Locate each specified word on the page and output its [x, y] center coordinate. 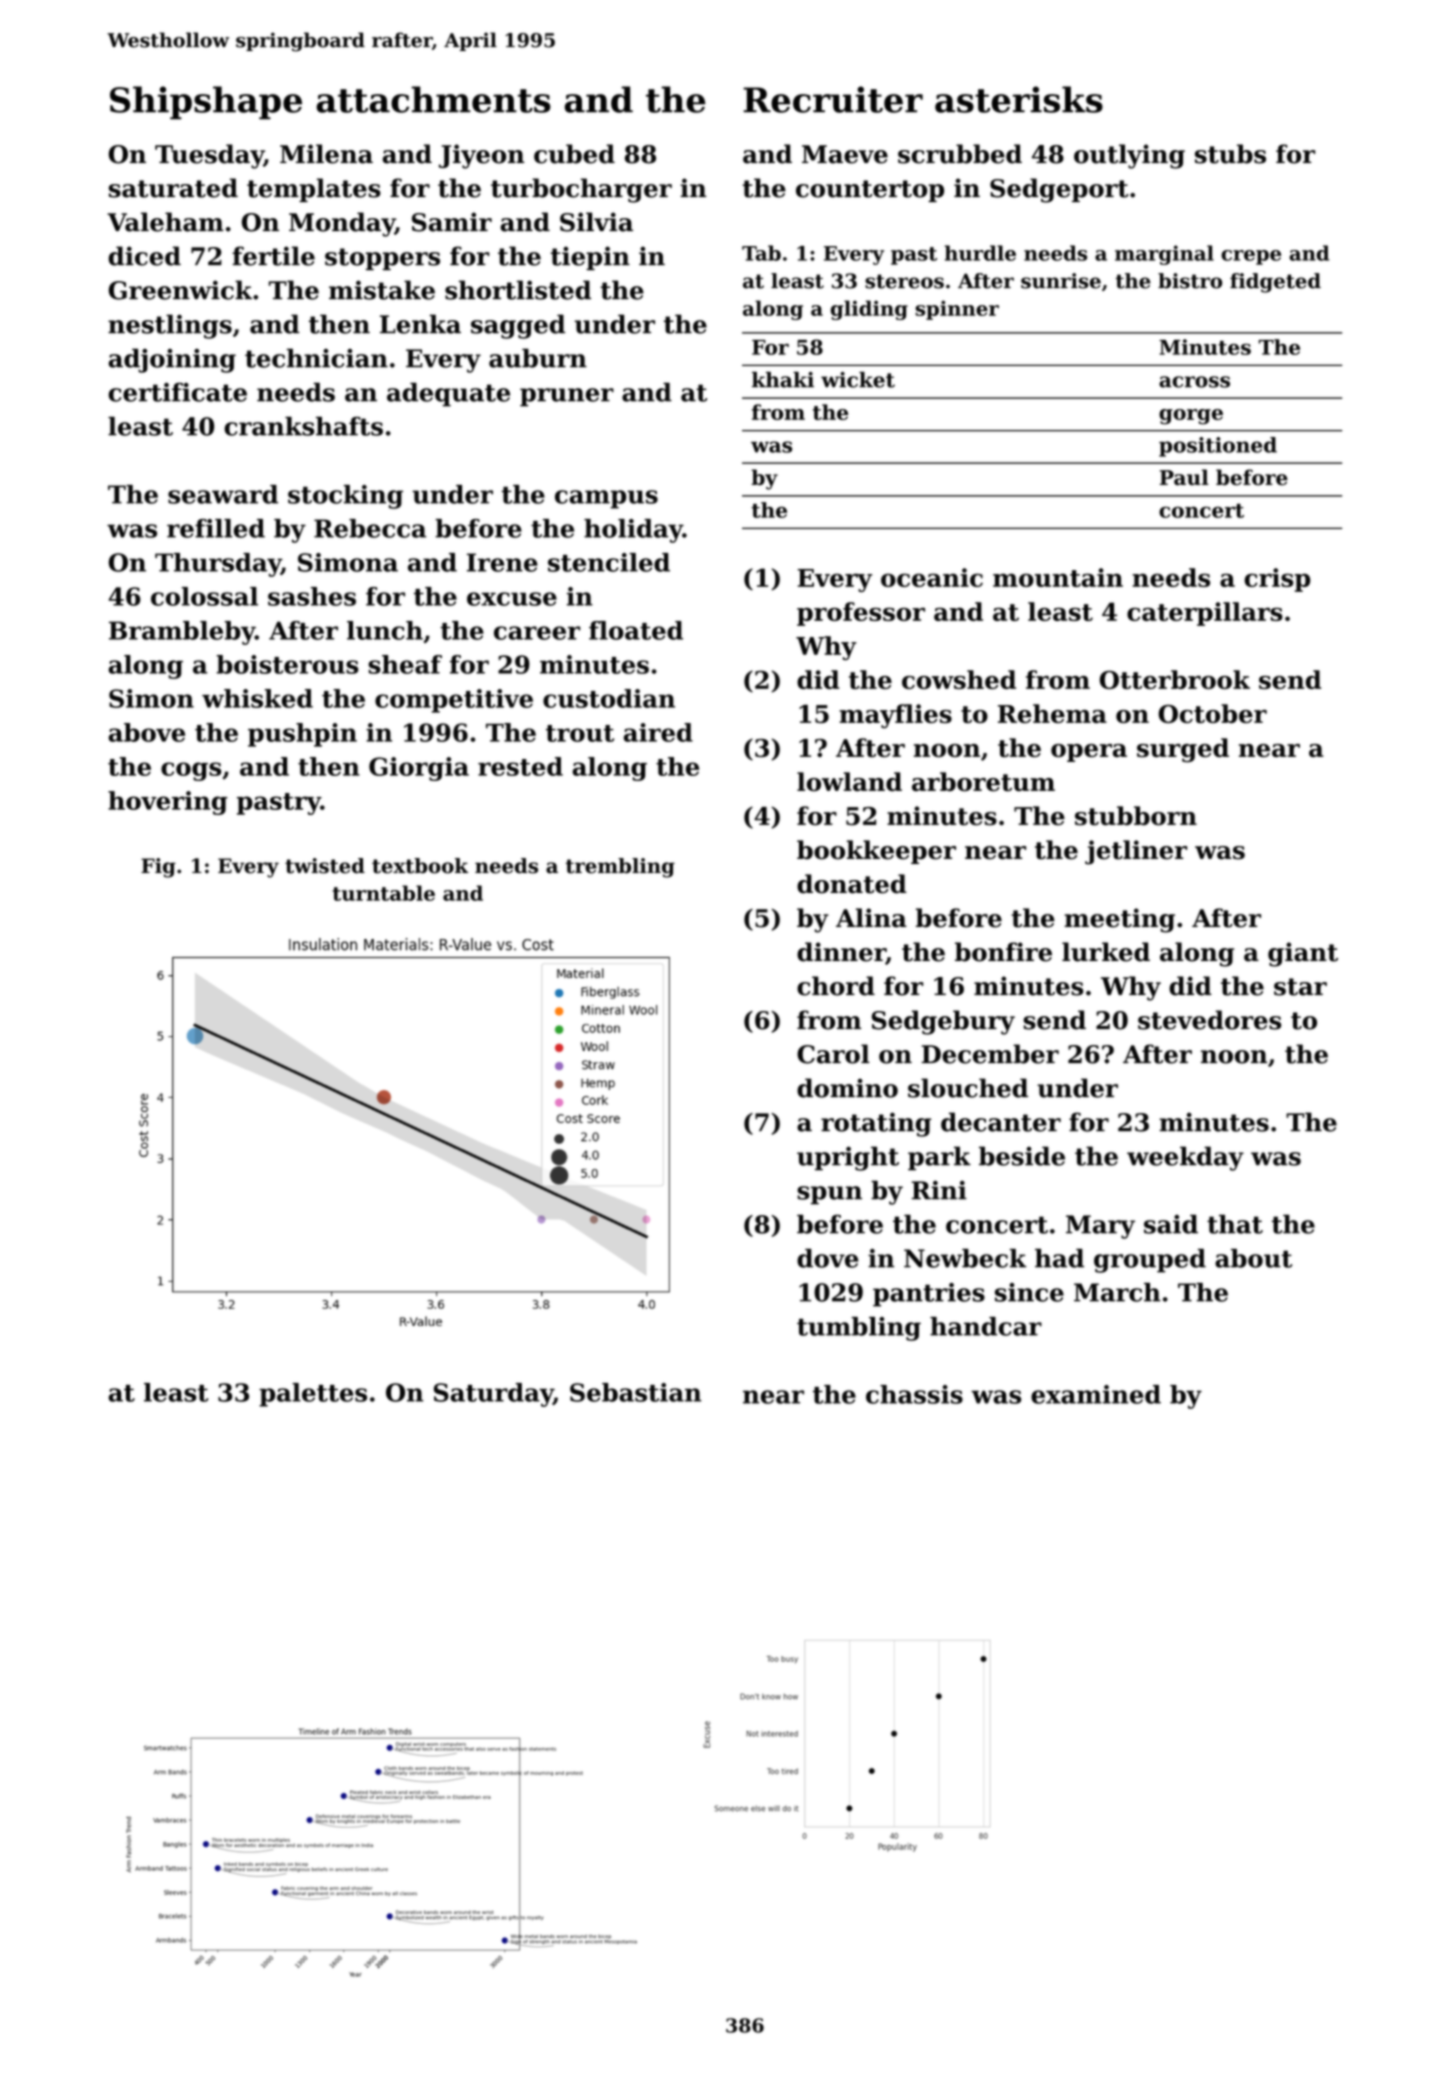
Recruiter [833, 99]
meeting [1119, 920]
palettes [313, 1395]
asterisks [1019, 99]
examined [1096, 1394]
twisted [325, 866]
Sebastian [636, 1392]
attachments [434, 99]
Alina [871, 918]
